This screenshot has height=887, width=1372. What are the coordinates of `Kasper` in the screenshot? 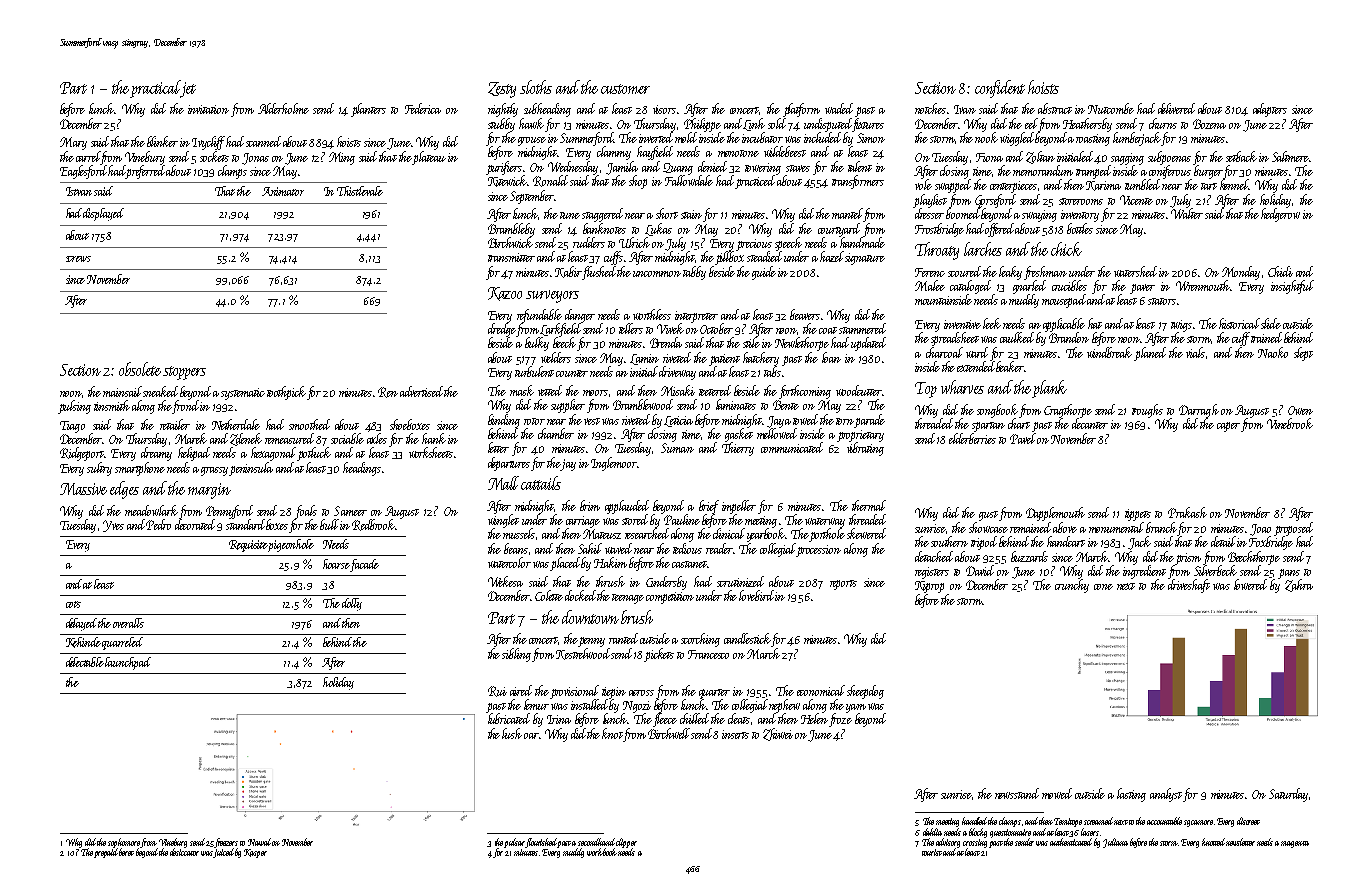 It's located at (255, 853).
